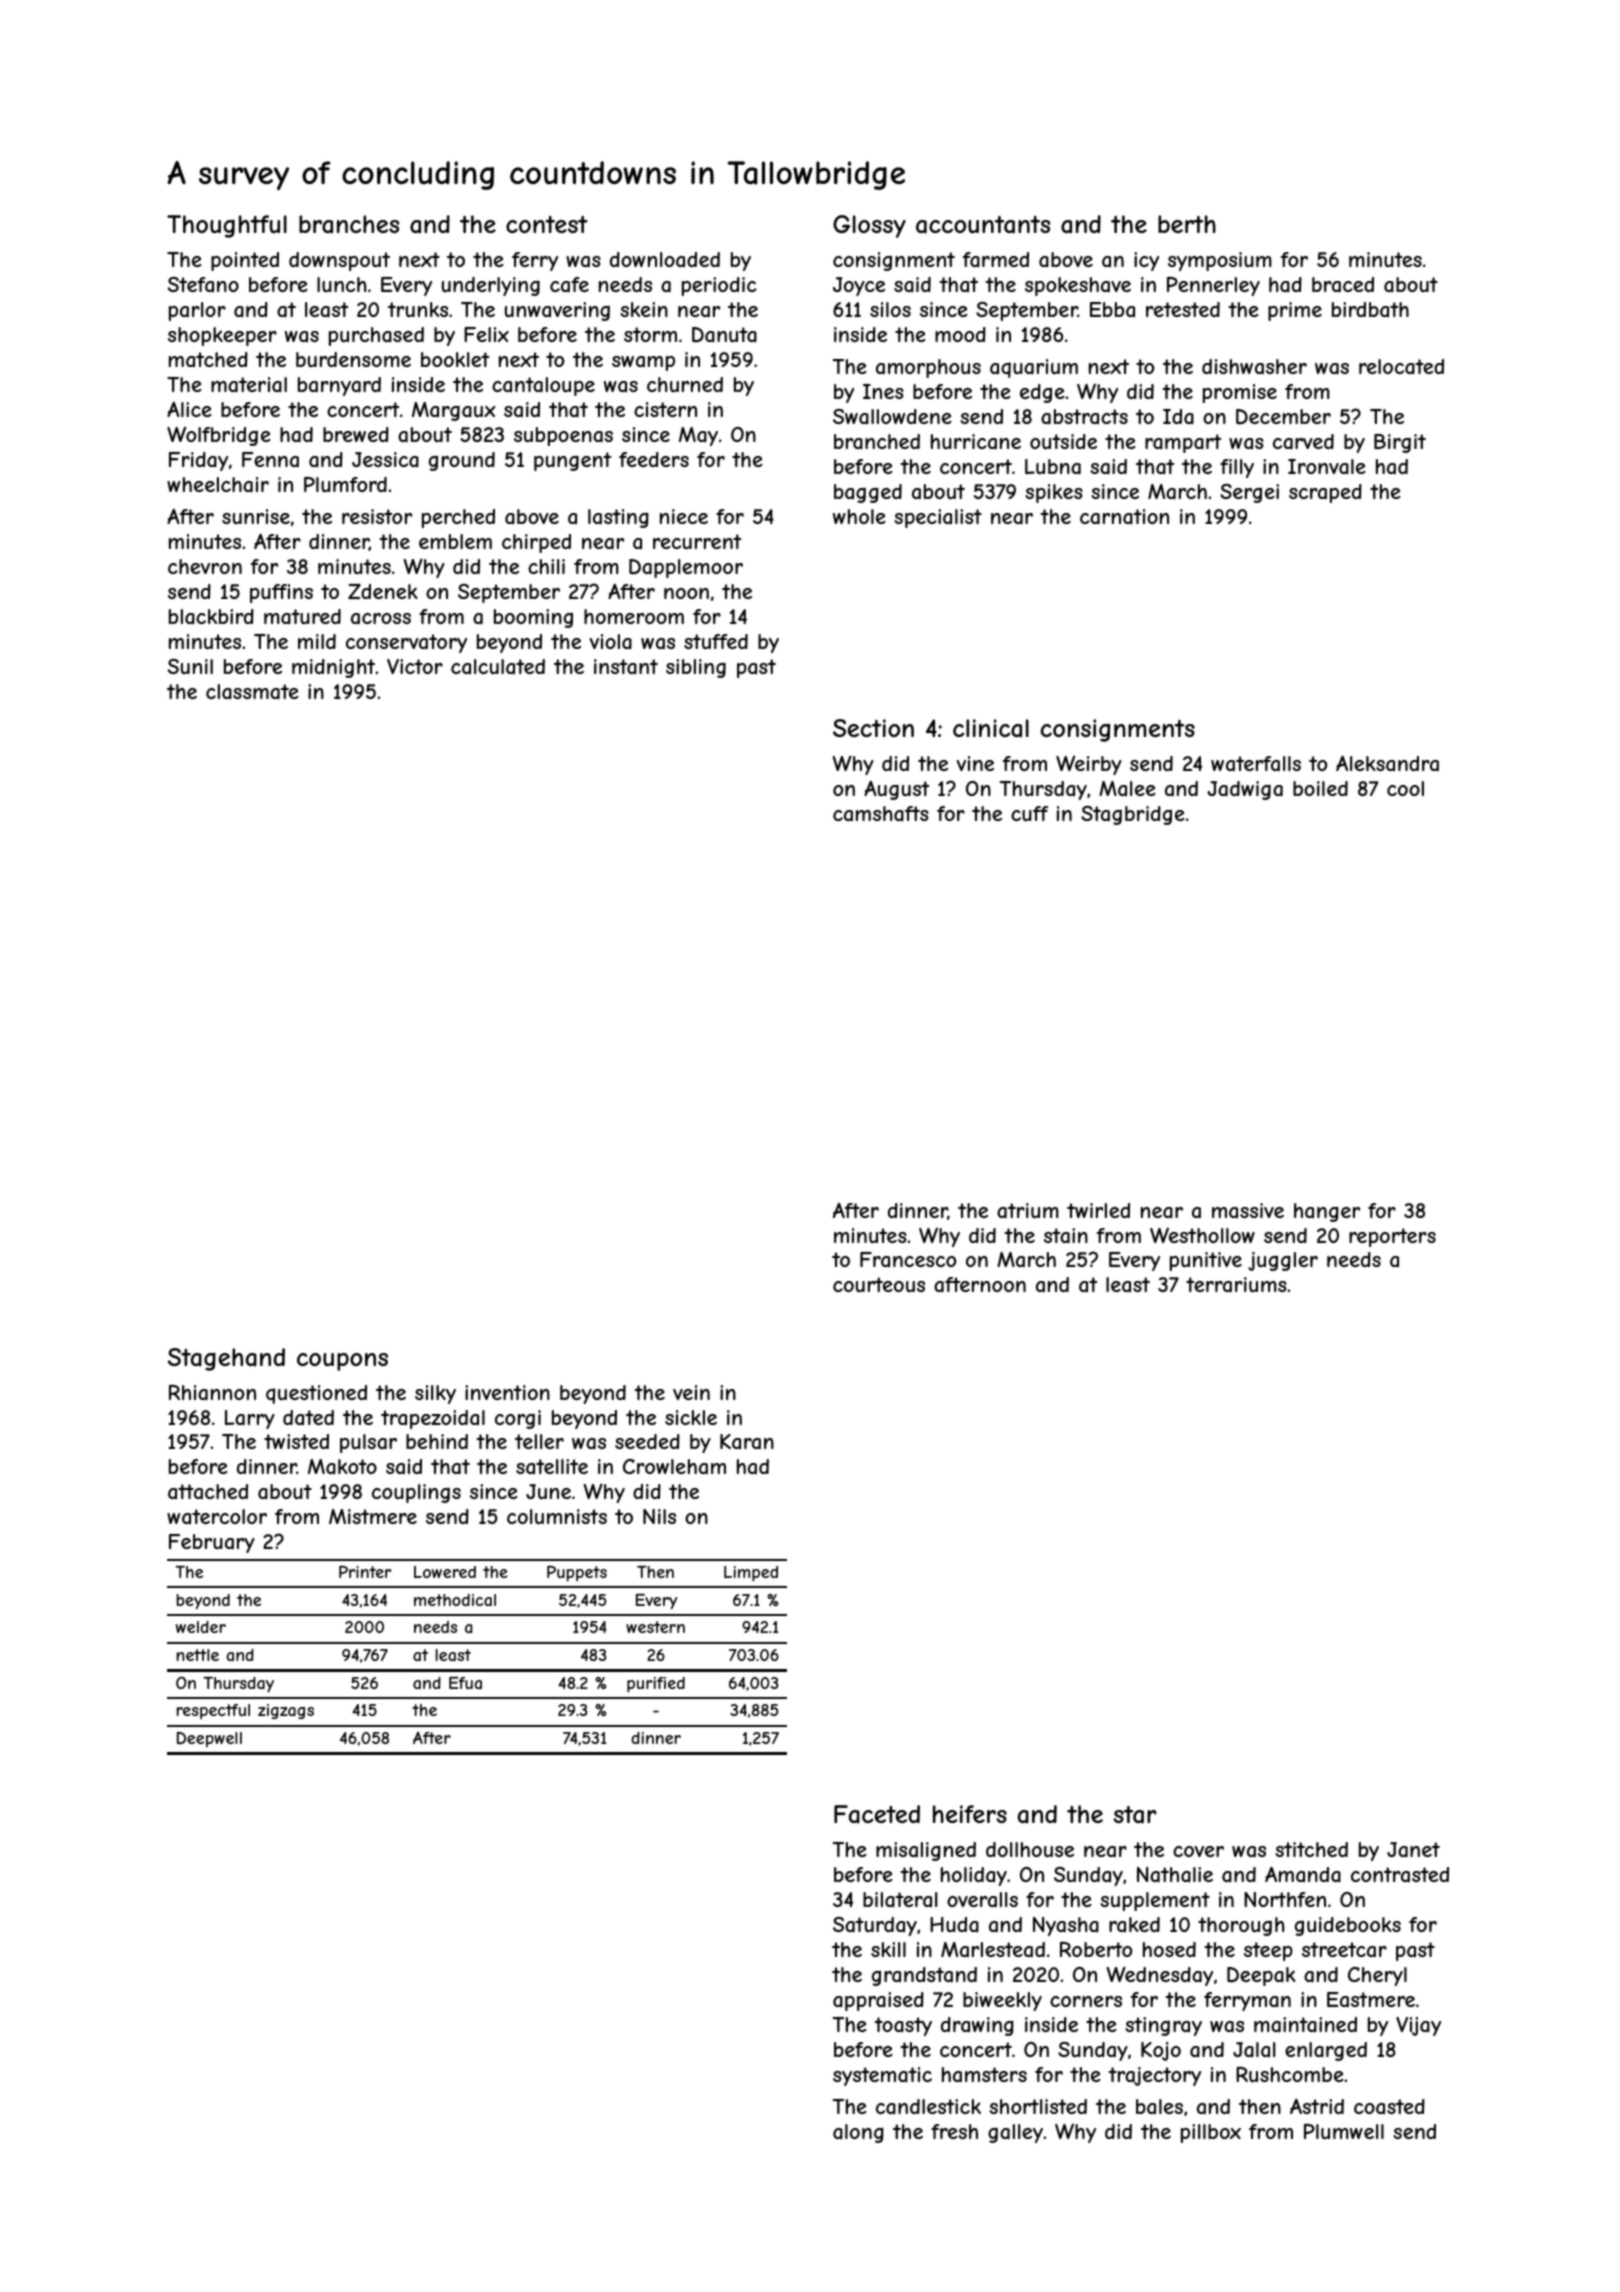 The image size is (1620, 2292). I want to click on Deepwell, so click(209, 1739).
